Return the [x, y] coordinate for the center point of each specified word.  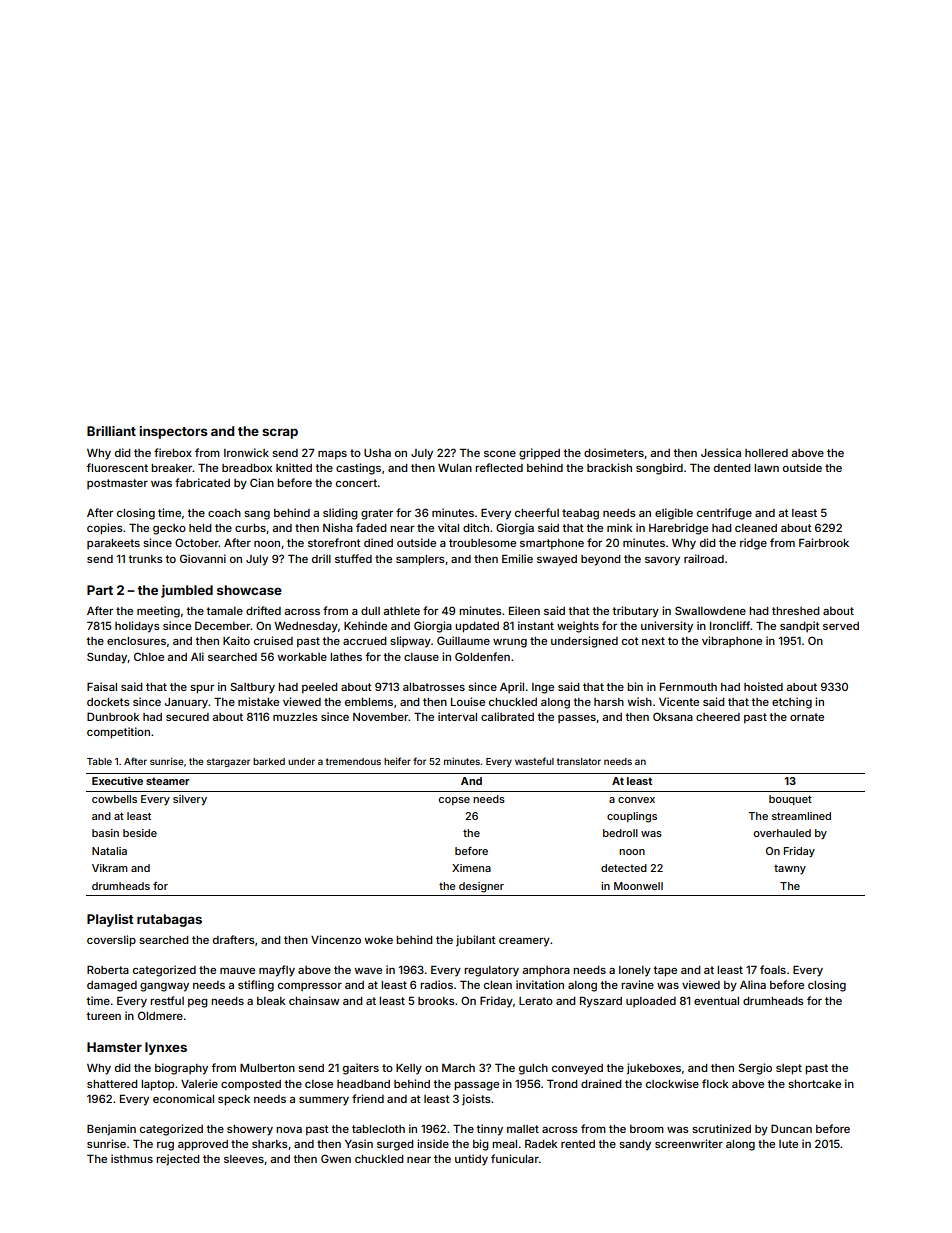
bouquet [790, 800]
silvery [190, 800]
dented [732, 468]
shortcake [814, 1084]
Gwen [336, 1158]
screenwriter [689, 1143]
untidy [471, 1160]
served [841, 626]
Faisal [102, 686]
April [512, 687]
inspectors [173, 432]
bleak [271, 1001]
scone [500, 454]
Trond [562, 1083]
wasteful [534, 761]
